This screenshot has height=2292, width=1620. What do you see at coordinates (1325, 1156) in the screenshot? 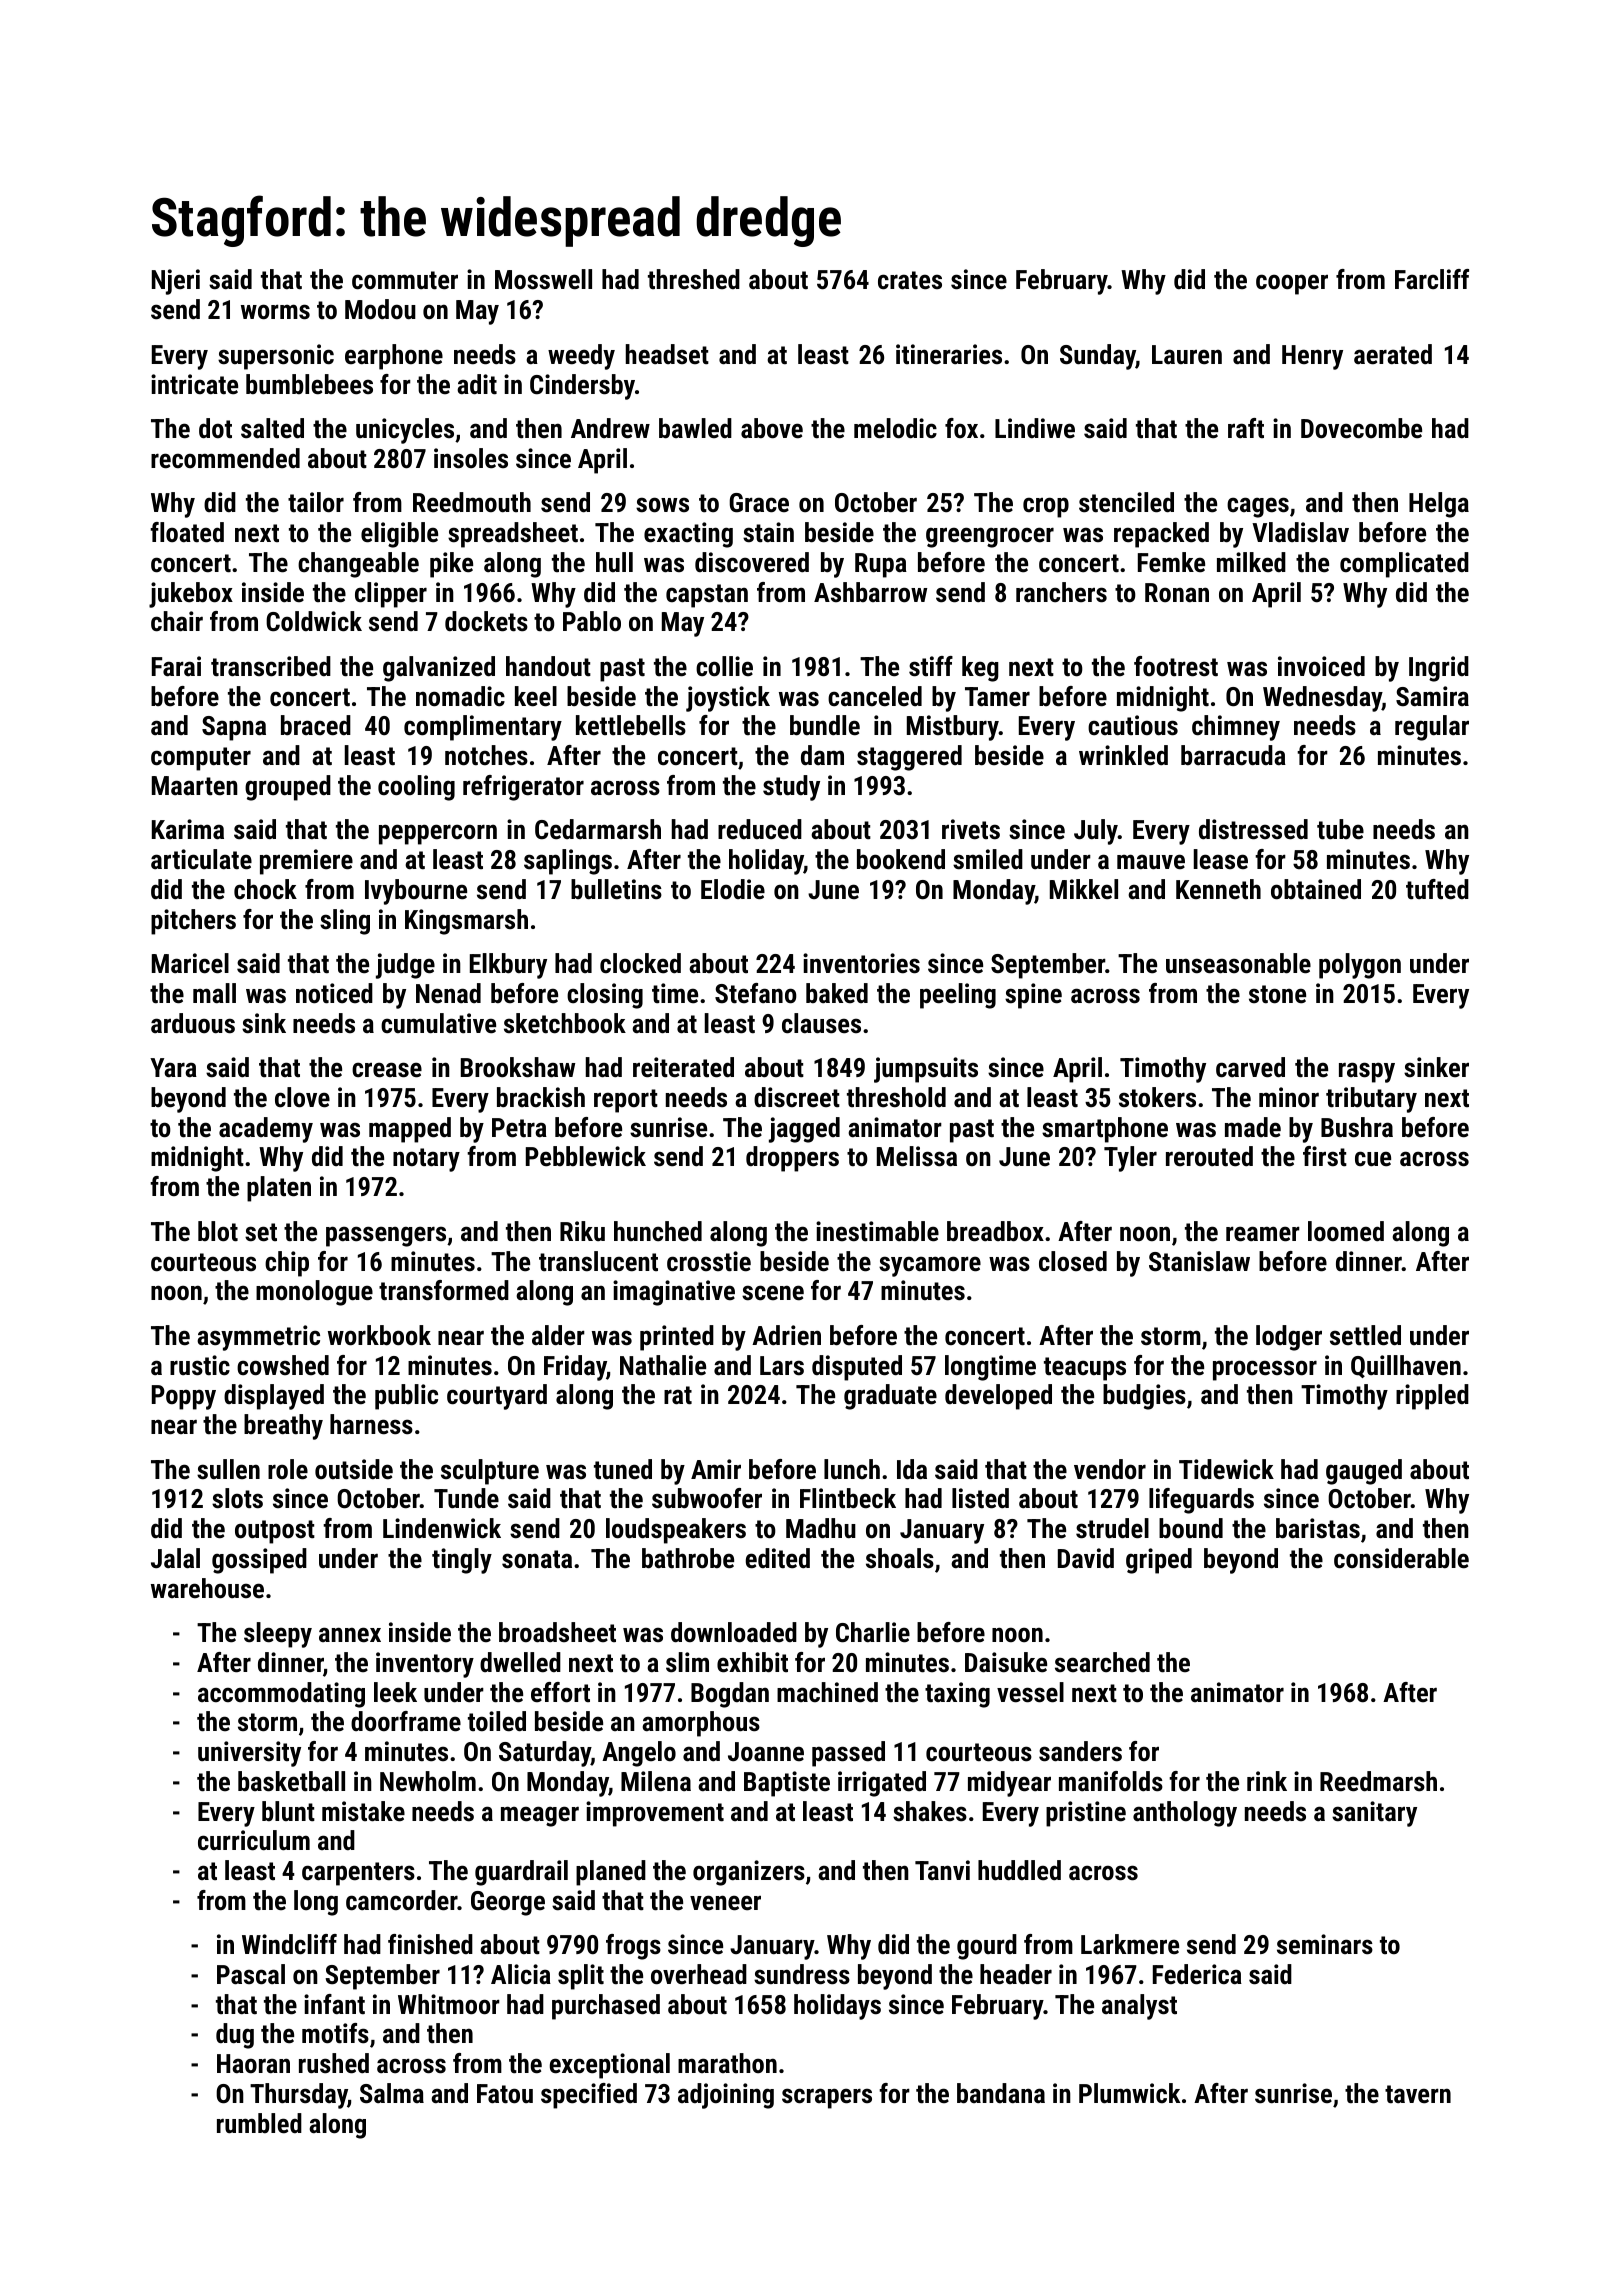
I see `first` at bounding box center [1325, 1156].
